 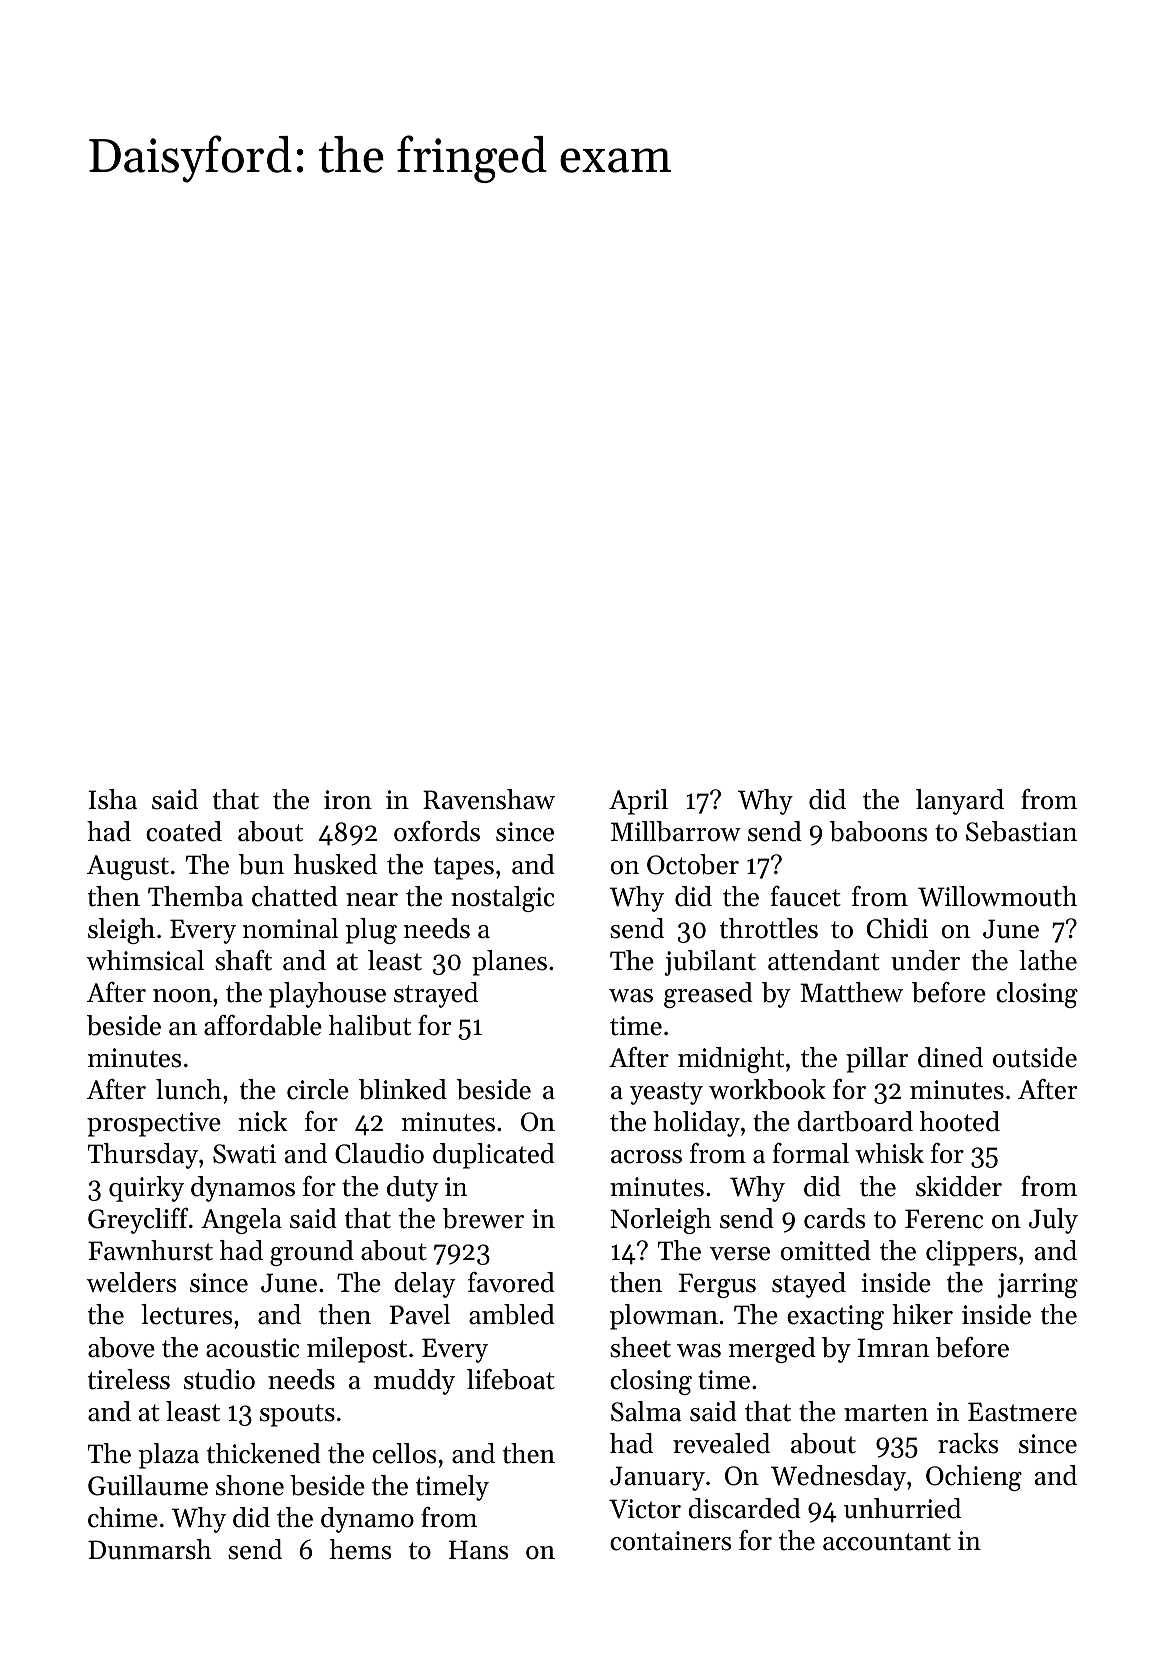 I want to click on containers, so click(x=670, y=1541).
